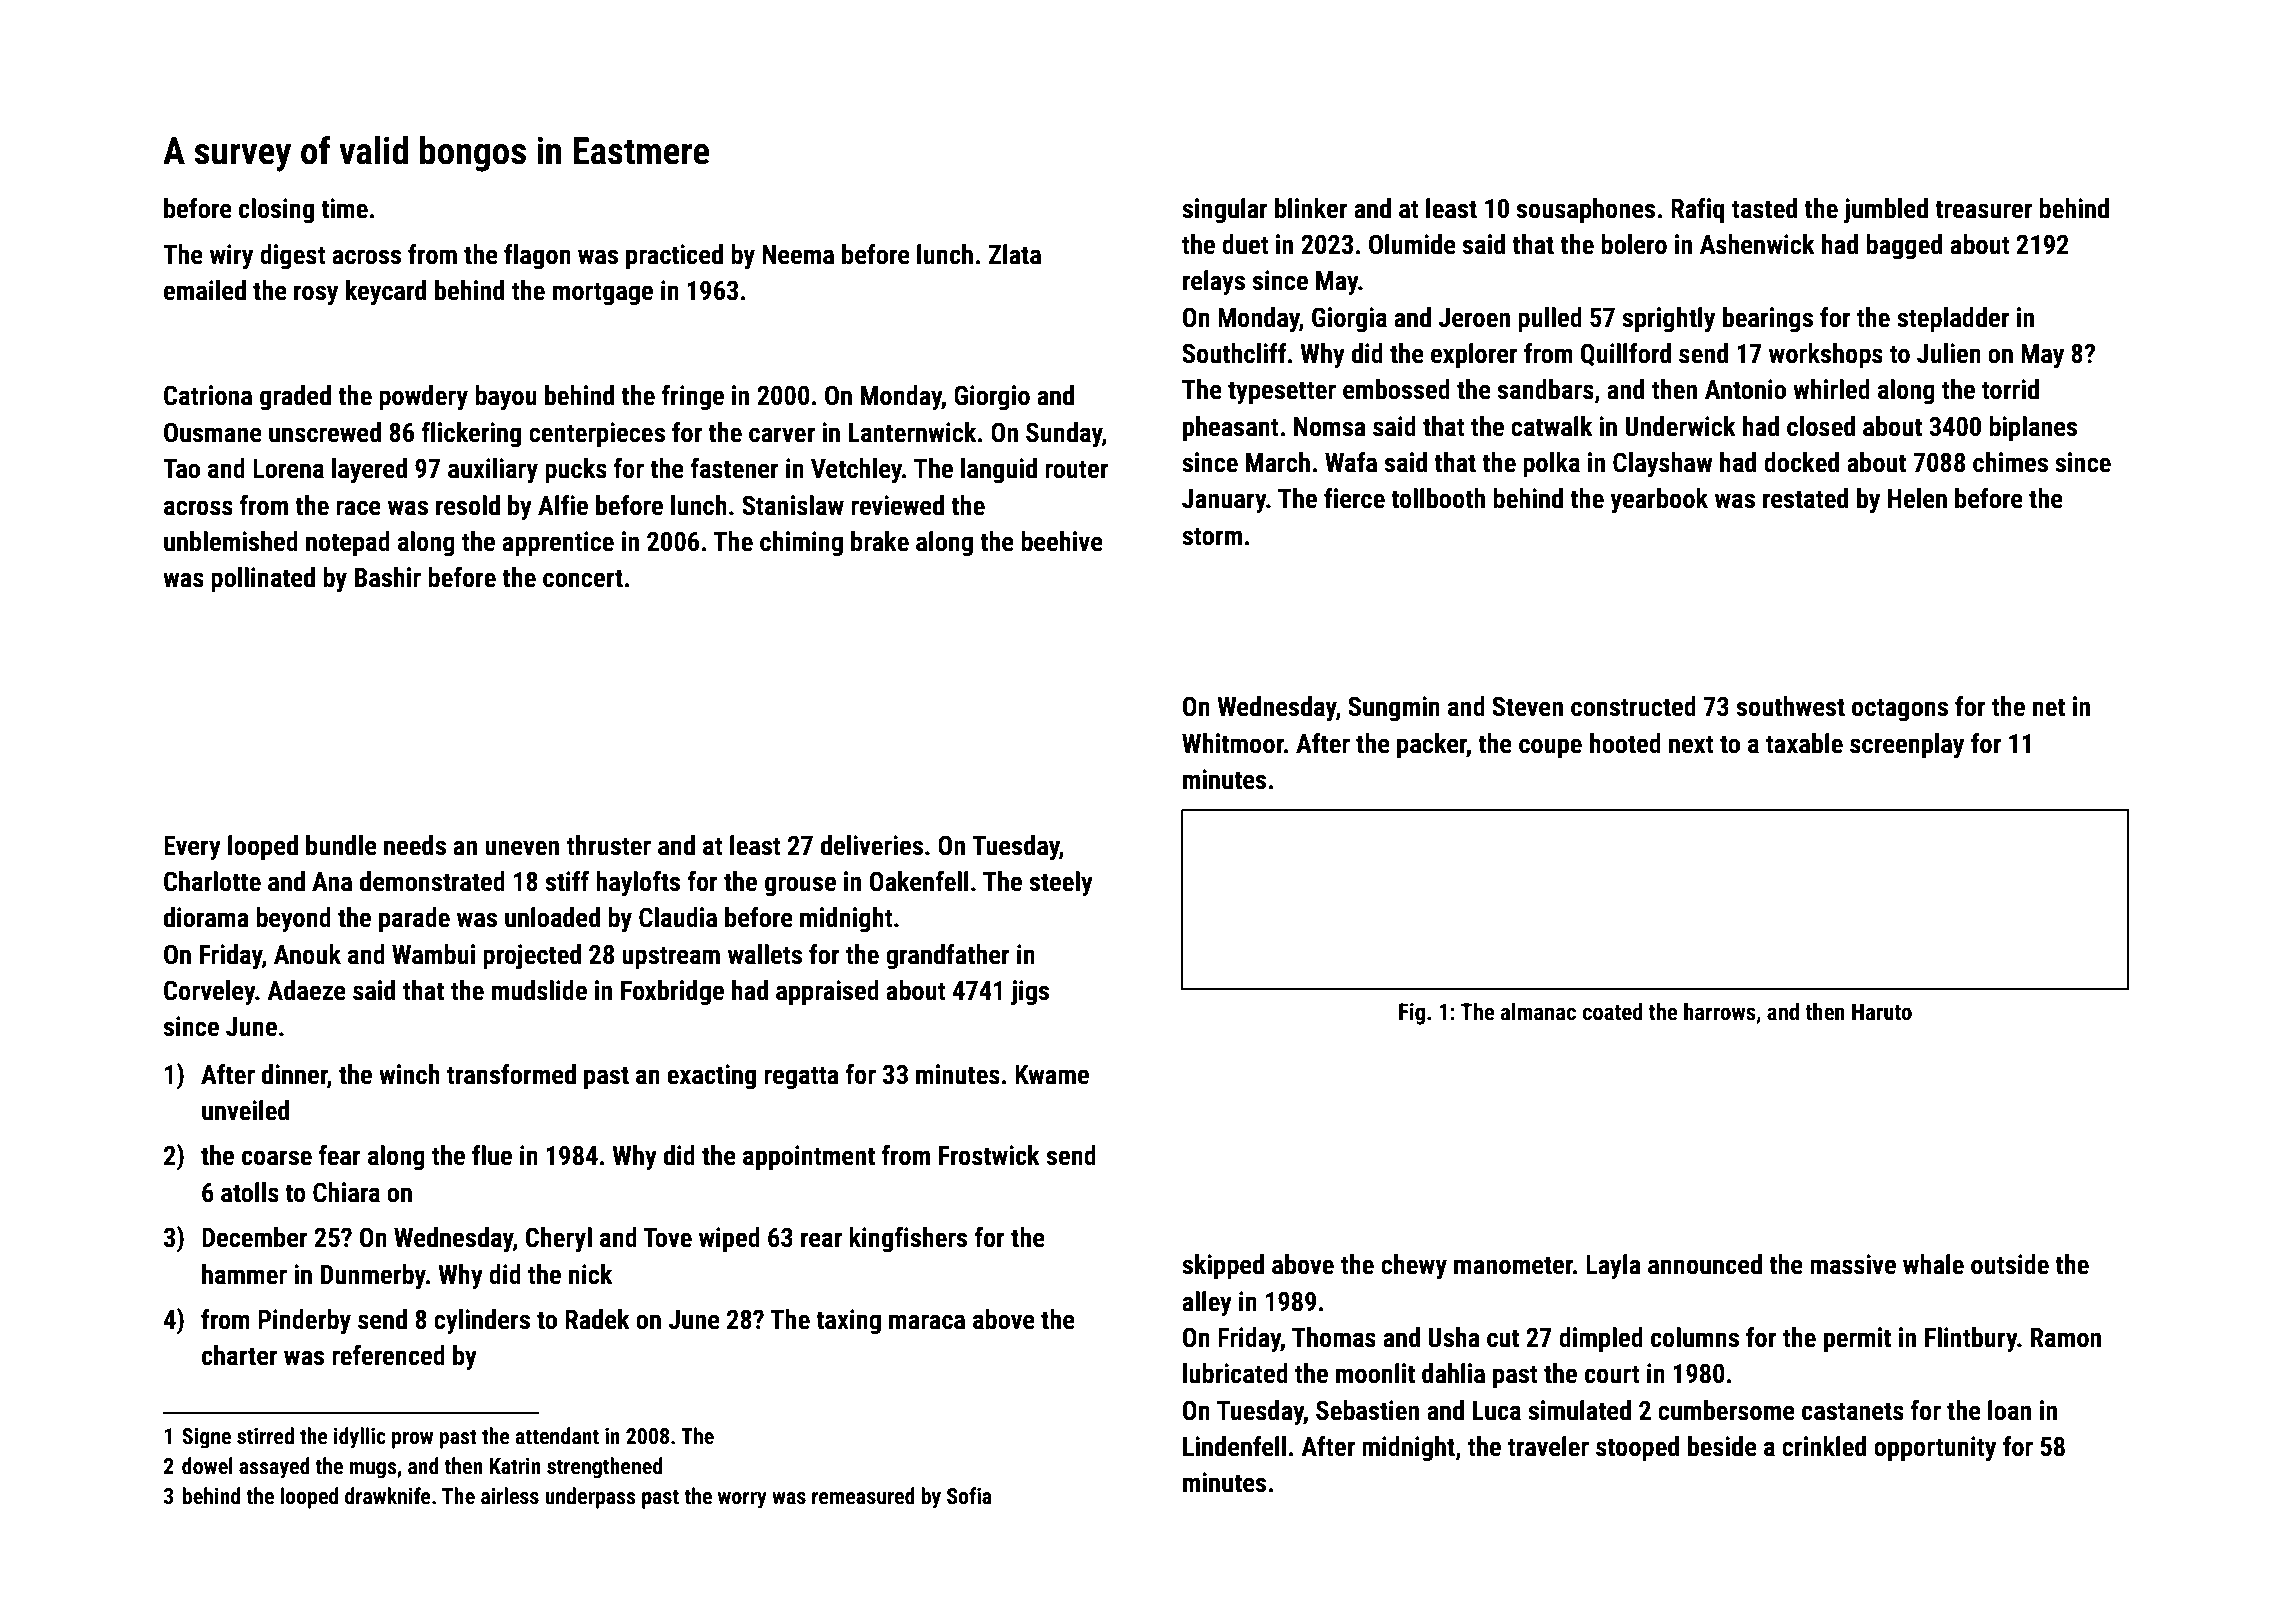 This image has width=2292, height=1620. Describe the element at coordinates (1224, 501) in the image. I see `January` at that location.
